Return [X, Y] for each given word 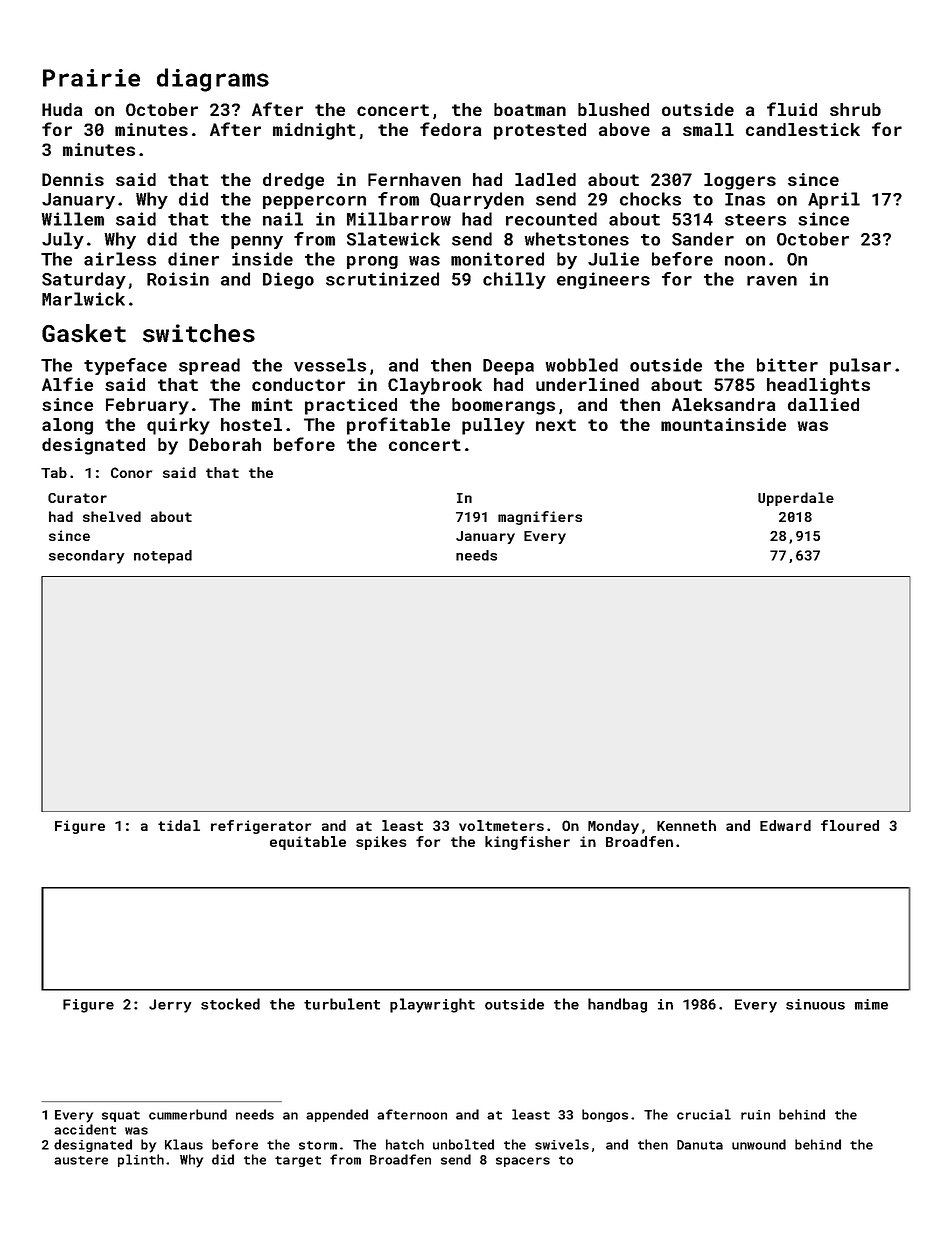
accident [85, 1129]
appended [337, 1115]
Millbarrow [399, 219]
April [834, 200]
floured [850, 825]
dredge [293, 181]
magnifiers [540, 518]
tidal [179, 825]
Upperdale [796, 499]
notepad [163, 557]
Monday [613, 827]
